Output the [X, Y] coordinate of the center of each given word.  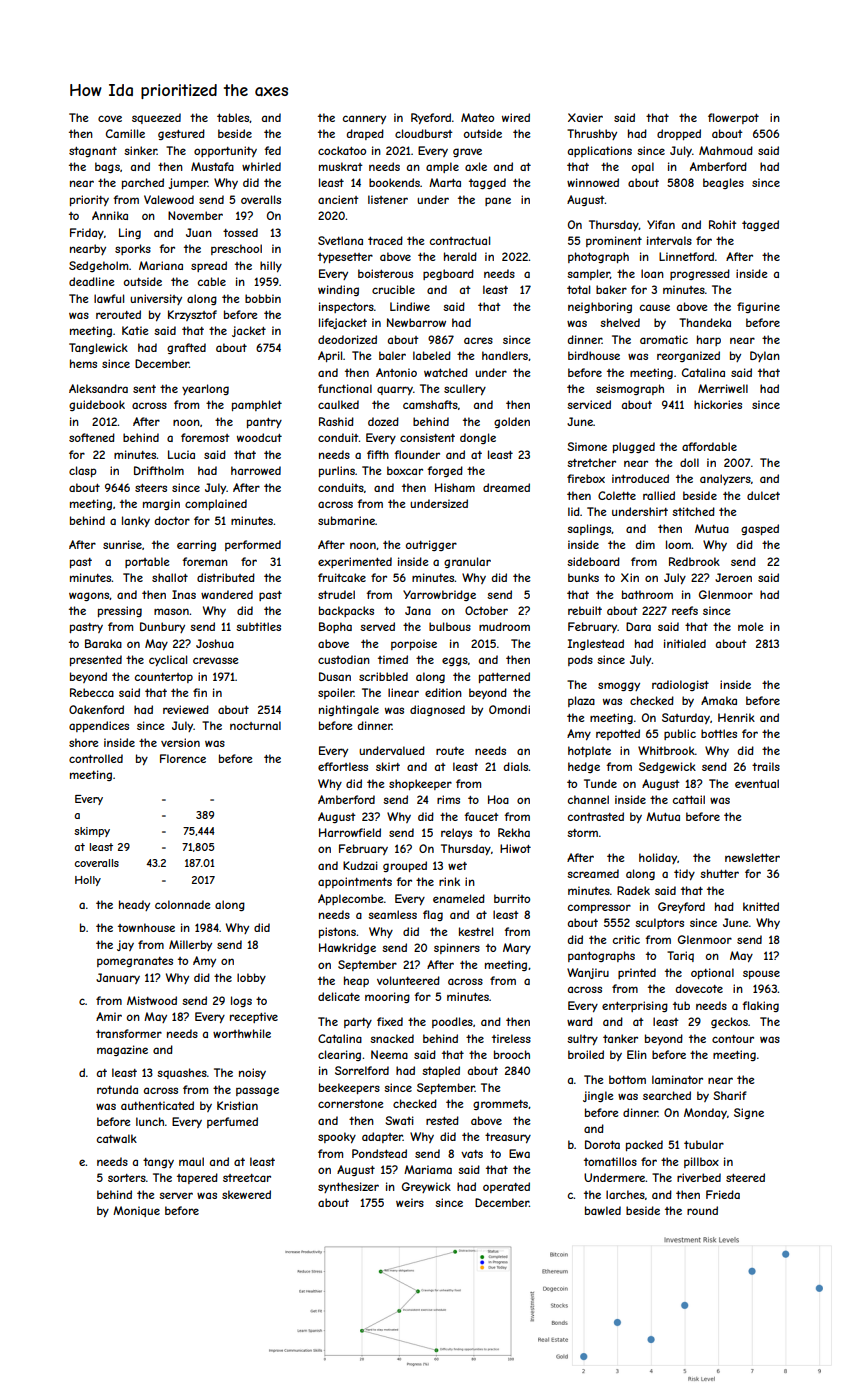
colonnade [182, 904]
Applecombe [351, 899]
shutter [719, 873]
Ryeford [431, 118]
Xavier [585, 117]
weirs [410, 1202]
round [702, 1210]
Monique [136, 1211]
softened [92, 437]
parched [143, 183]
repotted [618, 734]
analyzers [725, 479]
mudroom [504, 626]
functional [345, 388]
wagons [89, 596]
